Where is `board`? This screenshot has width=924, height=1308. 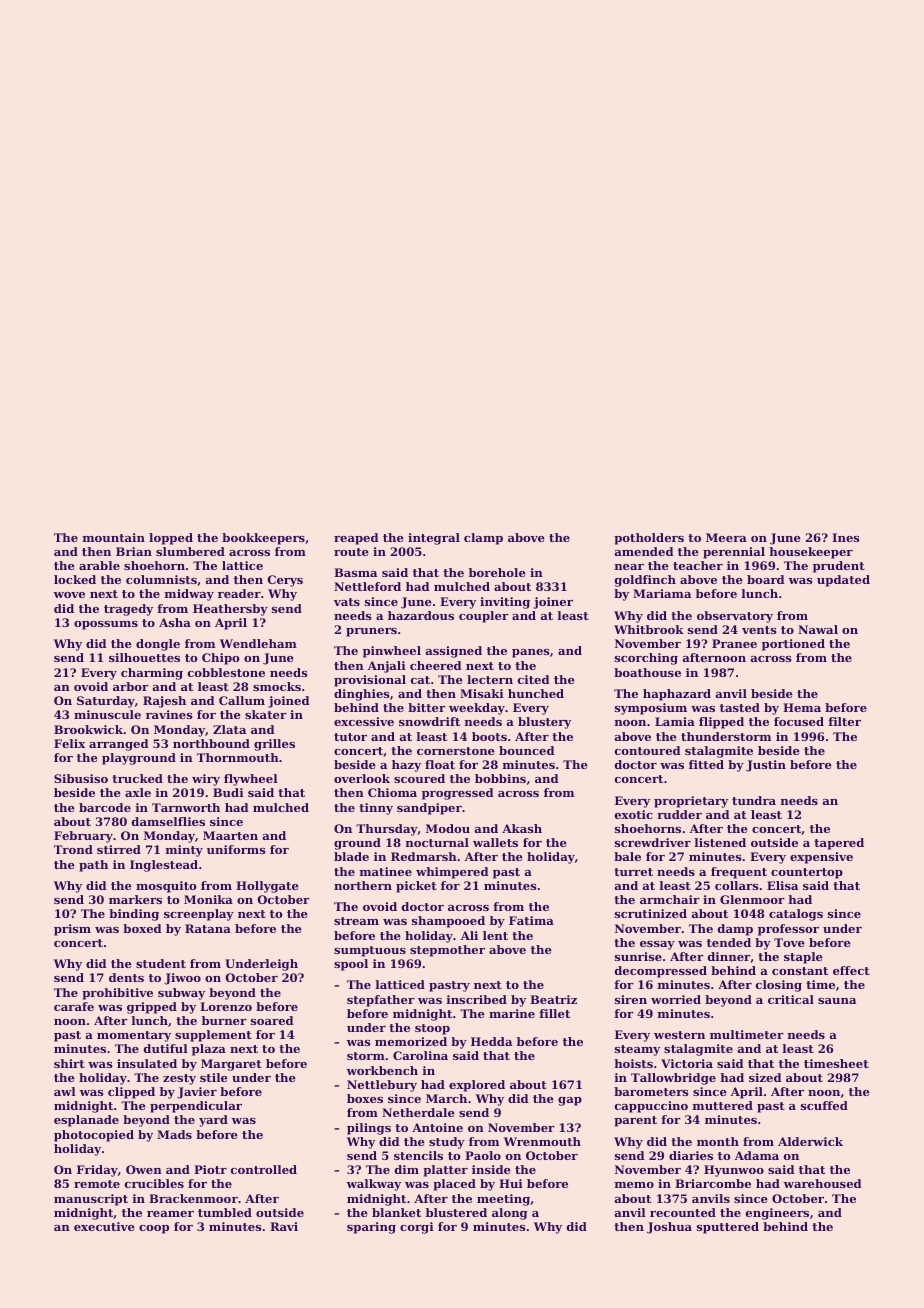
board is located at coordinates (766, 579).
